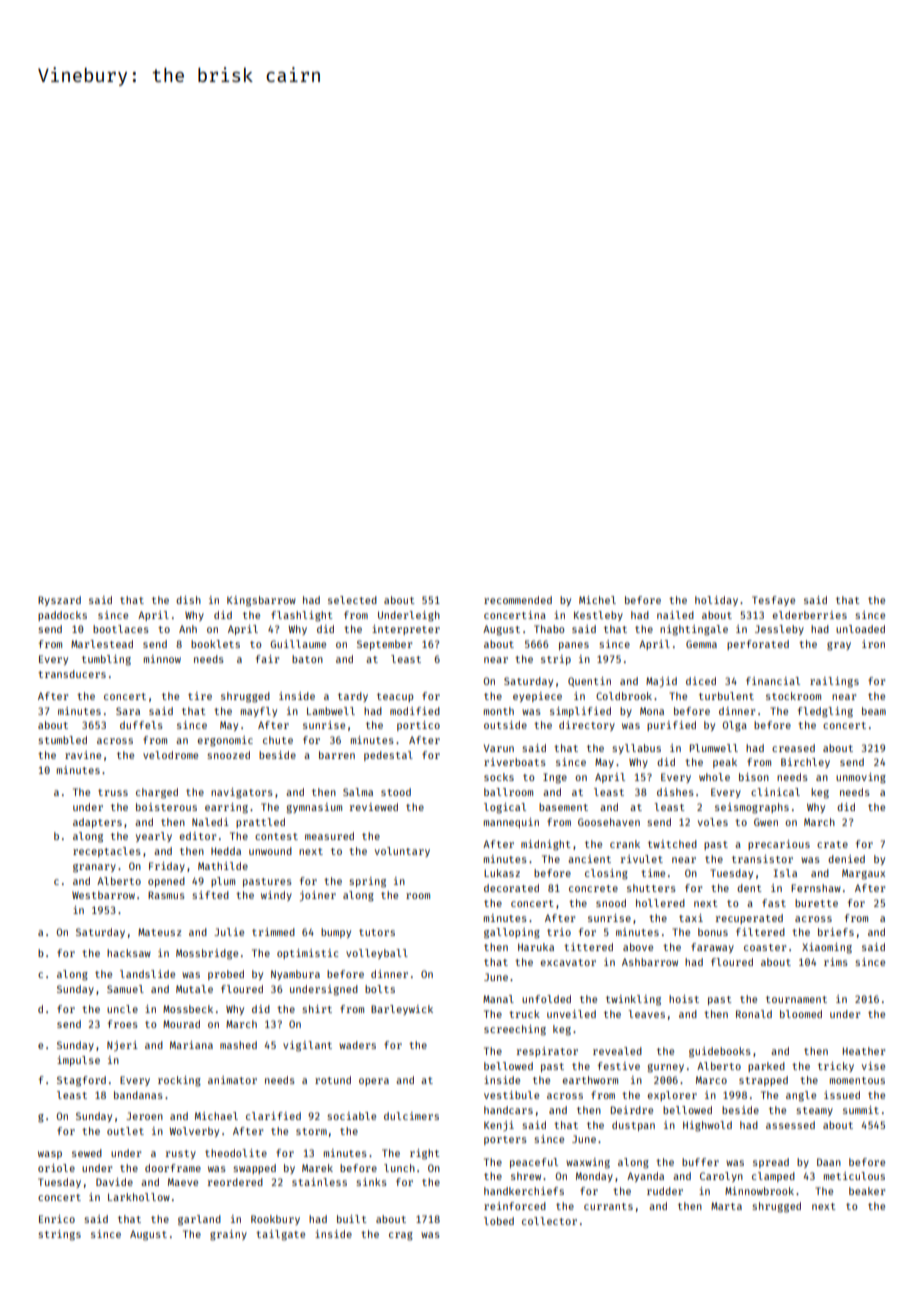 Image resolution: width=924 pixels, height=1308 pixels. What do you see at coordinates (700, 1162) in the page?
I see `buffer` at bounding box center [700, 1162].
